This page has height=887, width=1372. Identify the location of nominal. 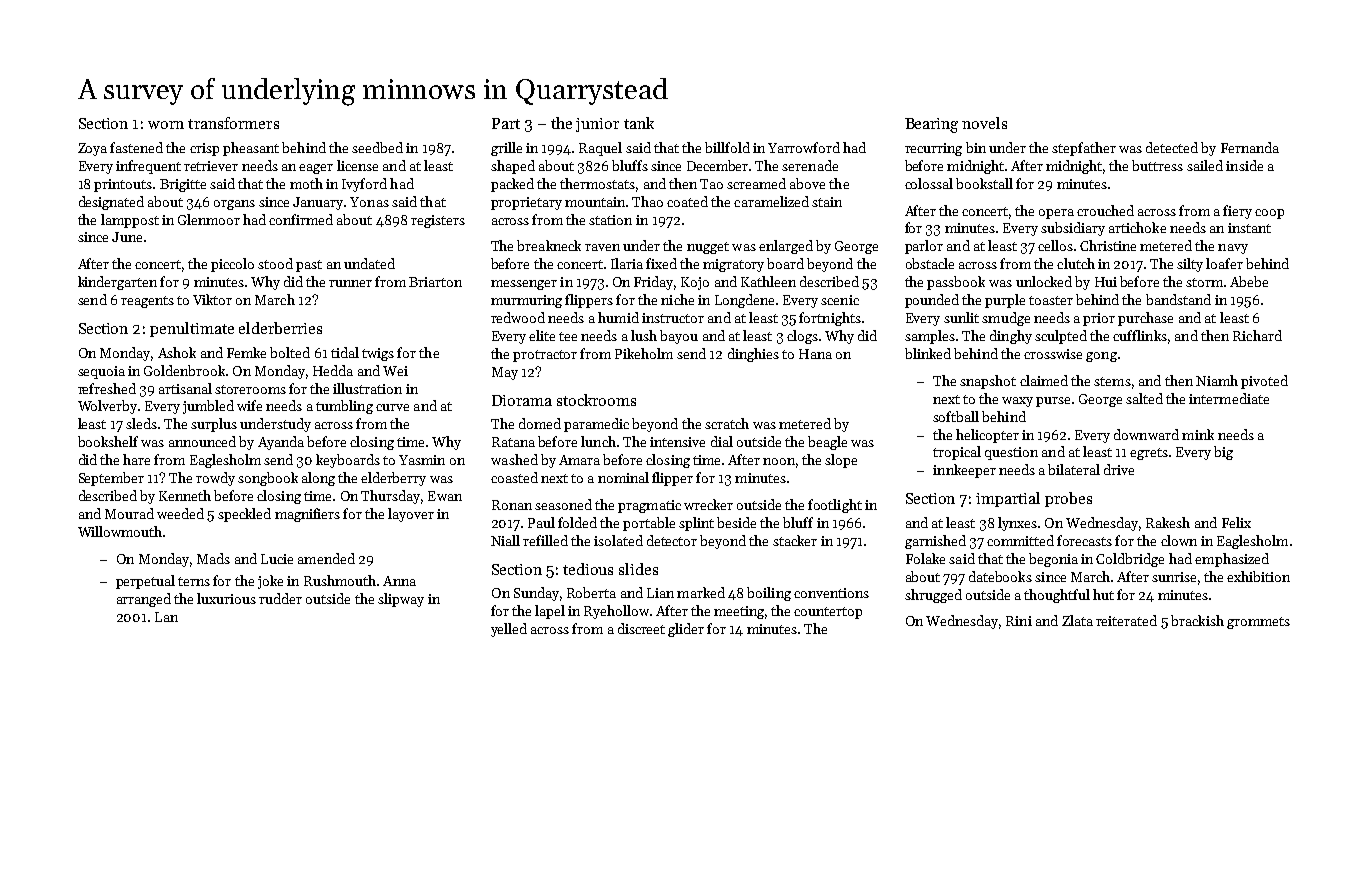
(623, 477).
